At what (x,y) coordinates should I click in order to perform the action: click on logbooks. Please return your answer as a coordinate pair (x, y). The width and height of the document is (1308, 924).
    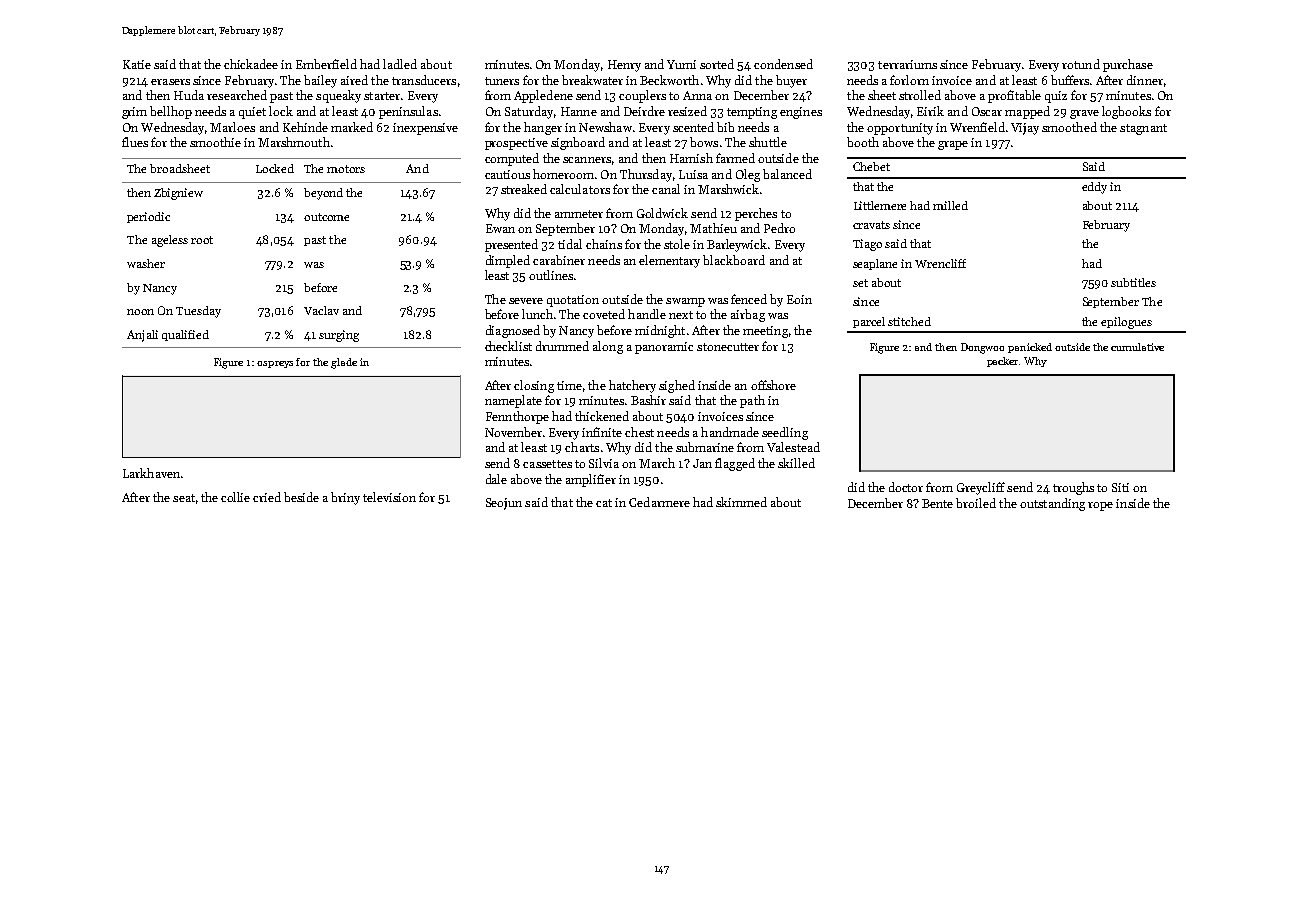
    Looking at the image, I should click on (1126, 112).
